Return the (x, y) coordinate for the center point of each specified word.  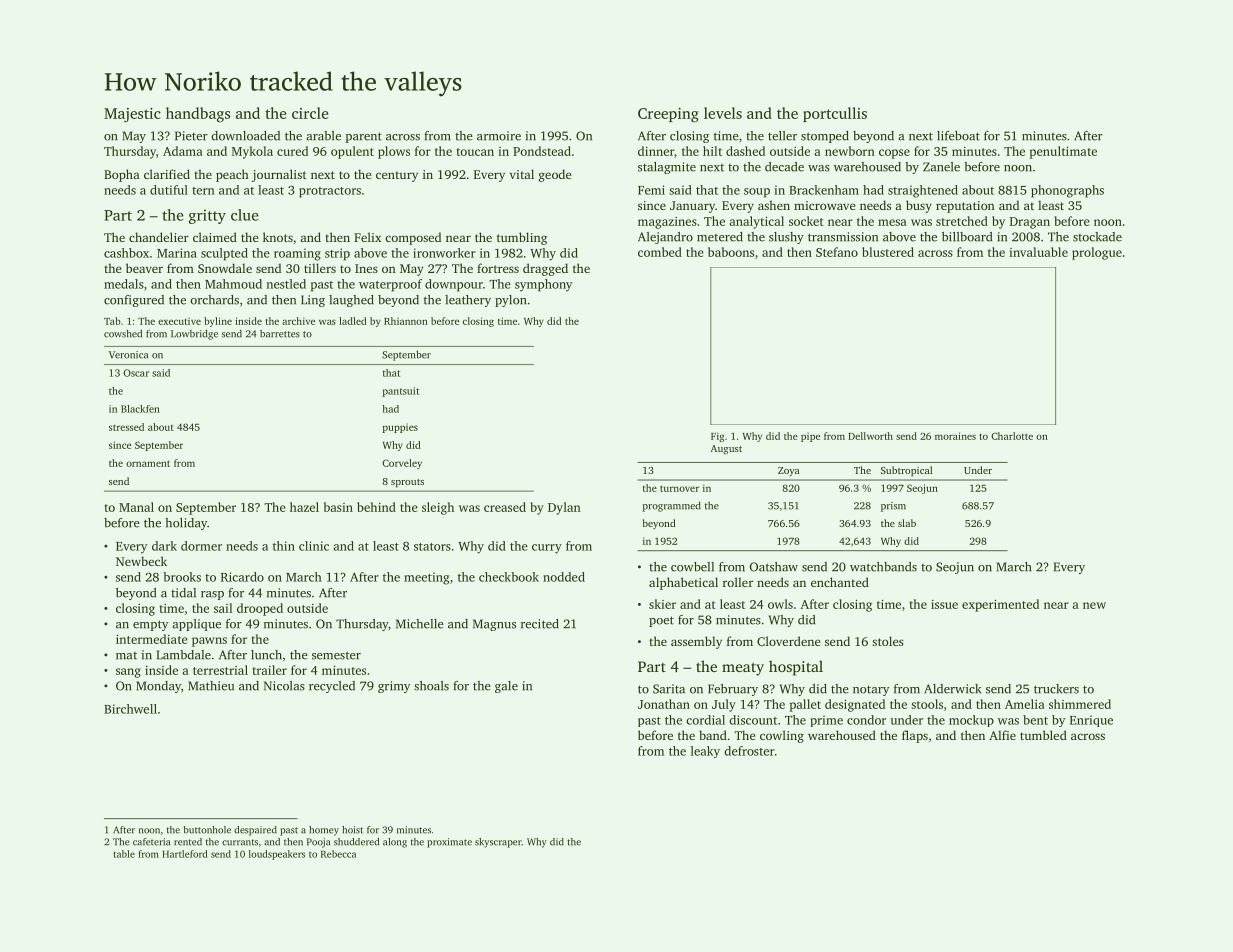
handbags (198, 115)
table (124, 854)
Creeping (668, 115)
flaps (915, 736)
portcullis (835, 114)
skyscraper (498, 843)
